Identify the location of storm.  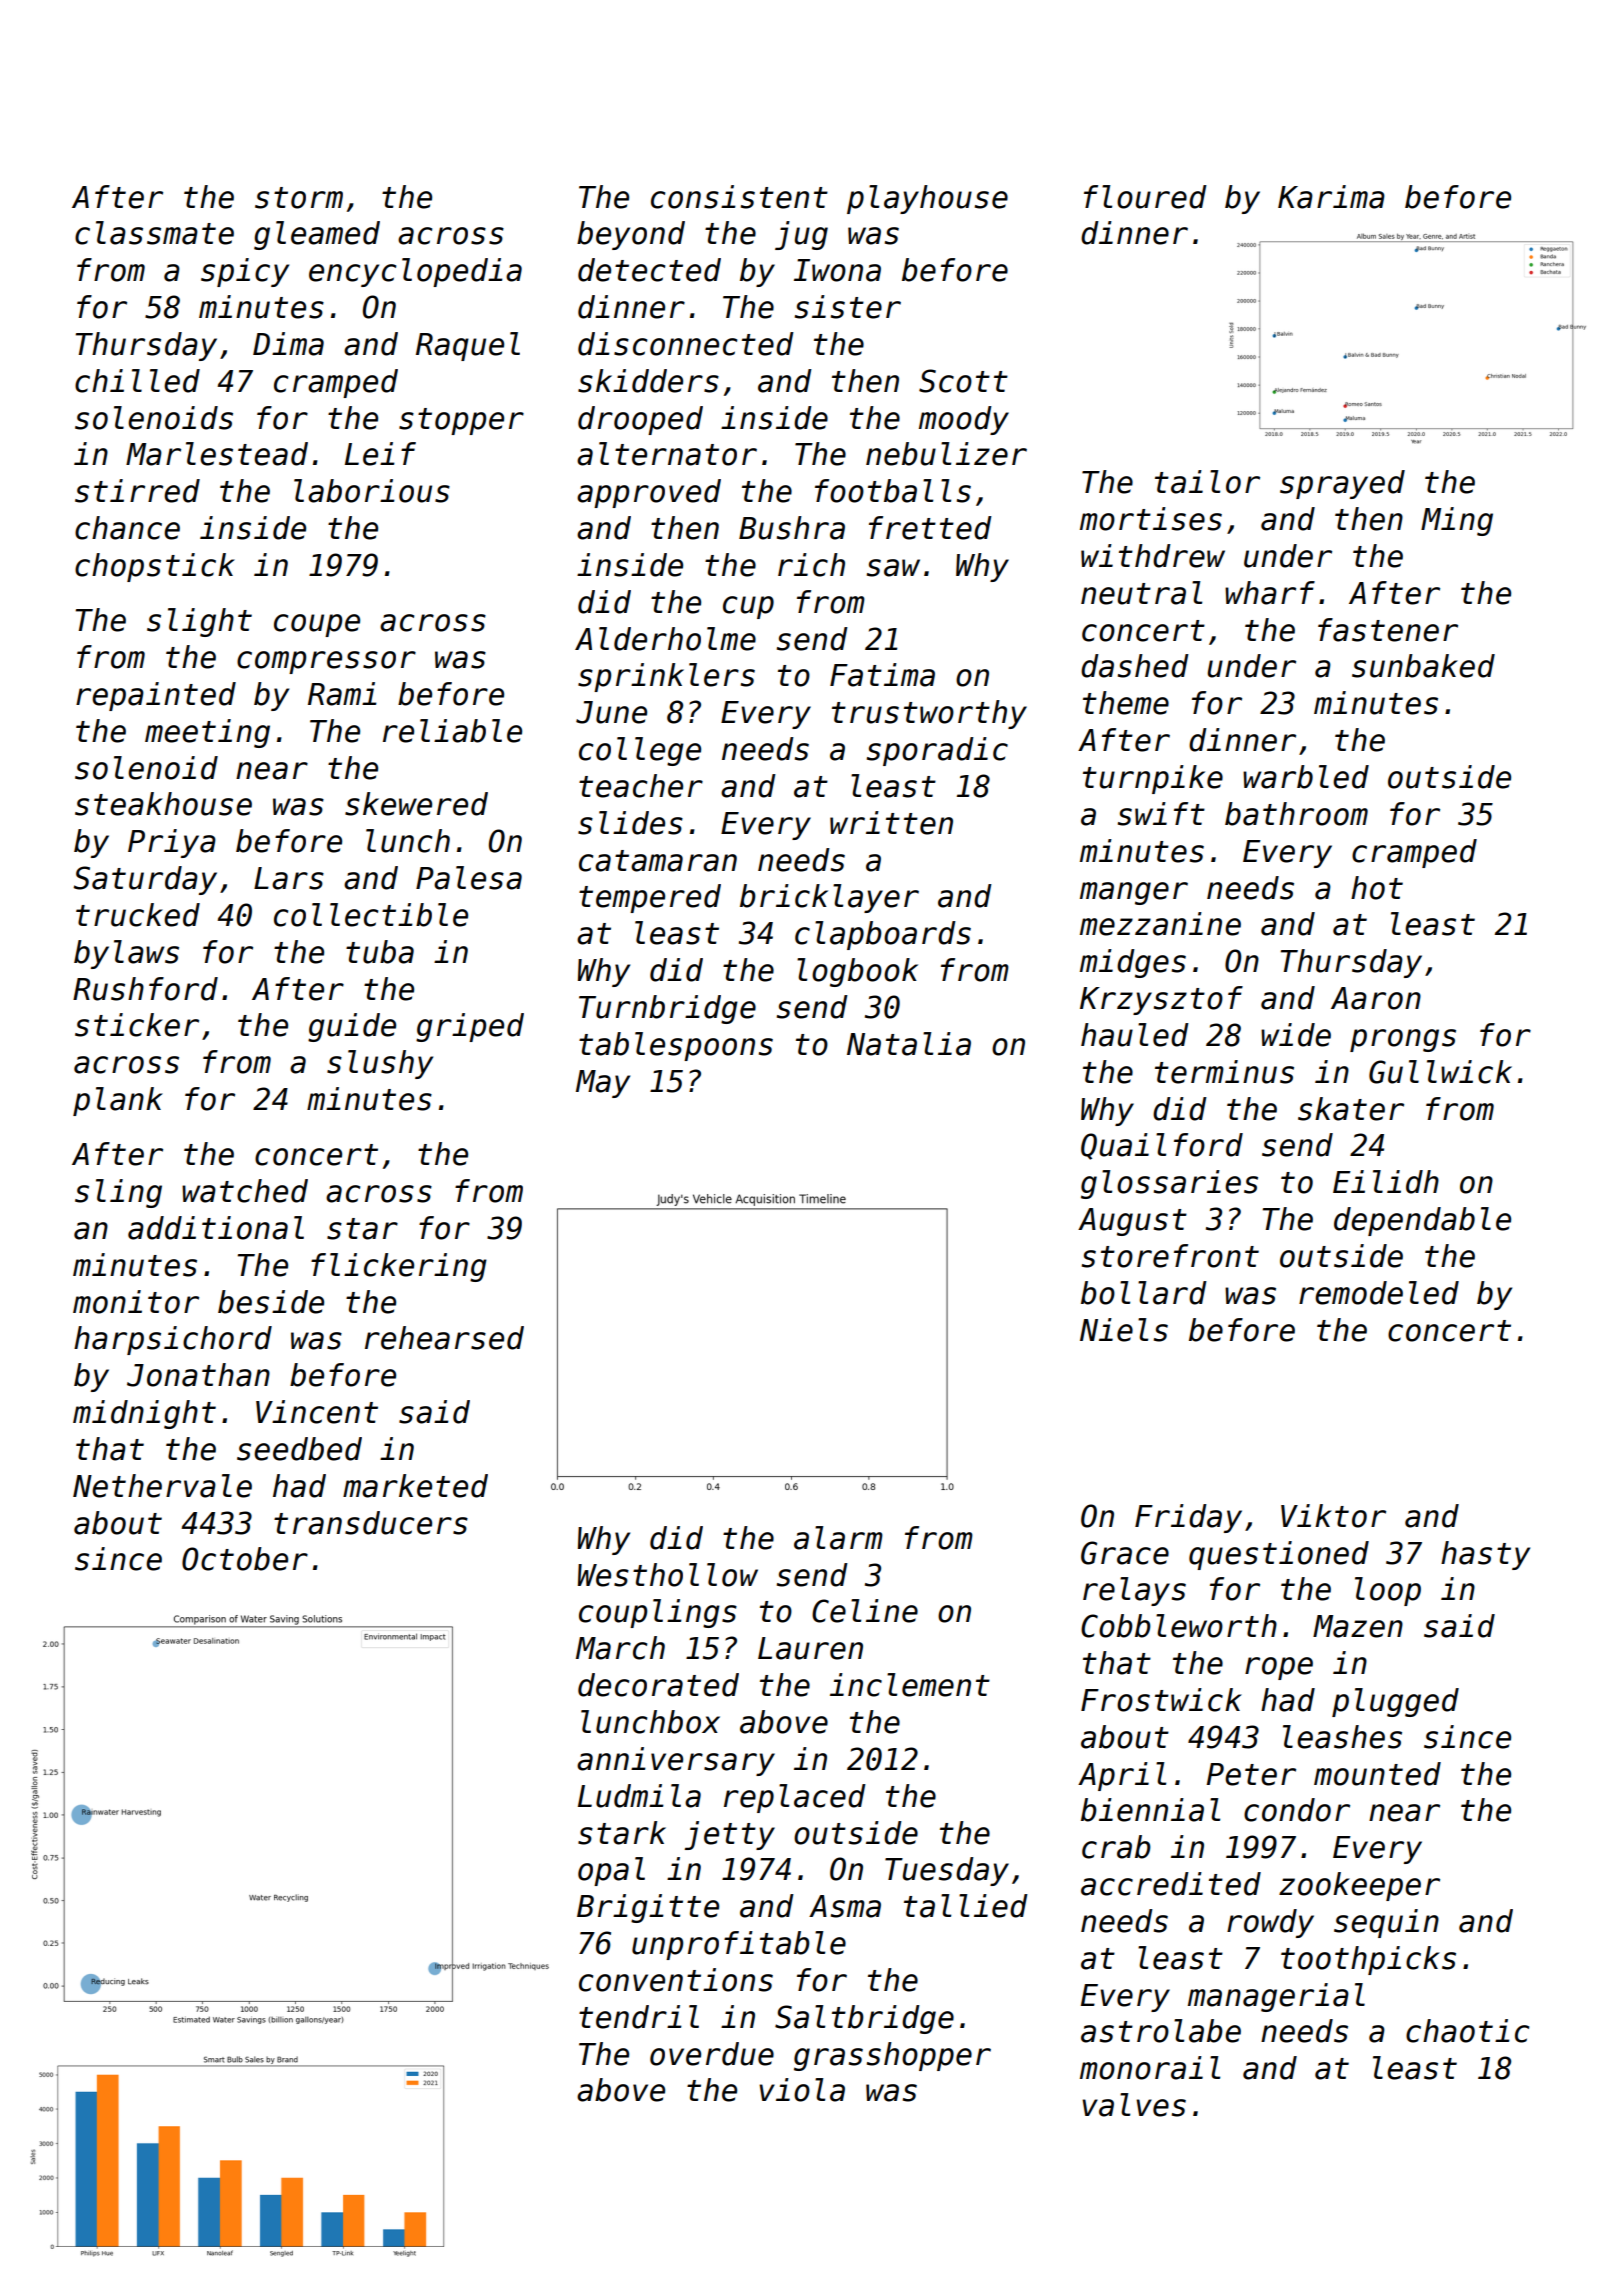
(299, 198).
